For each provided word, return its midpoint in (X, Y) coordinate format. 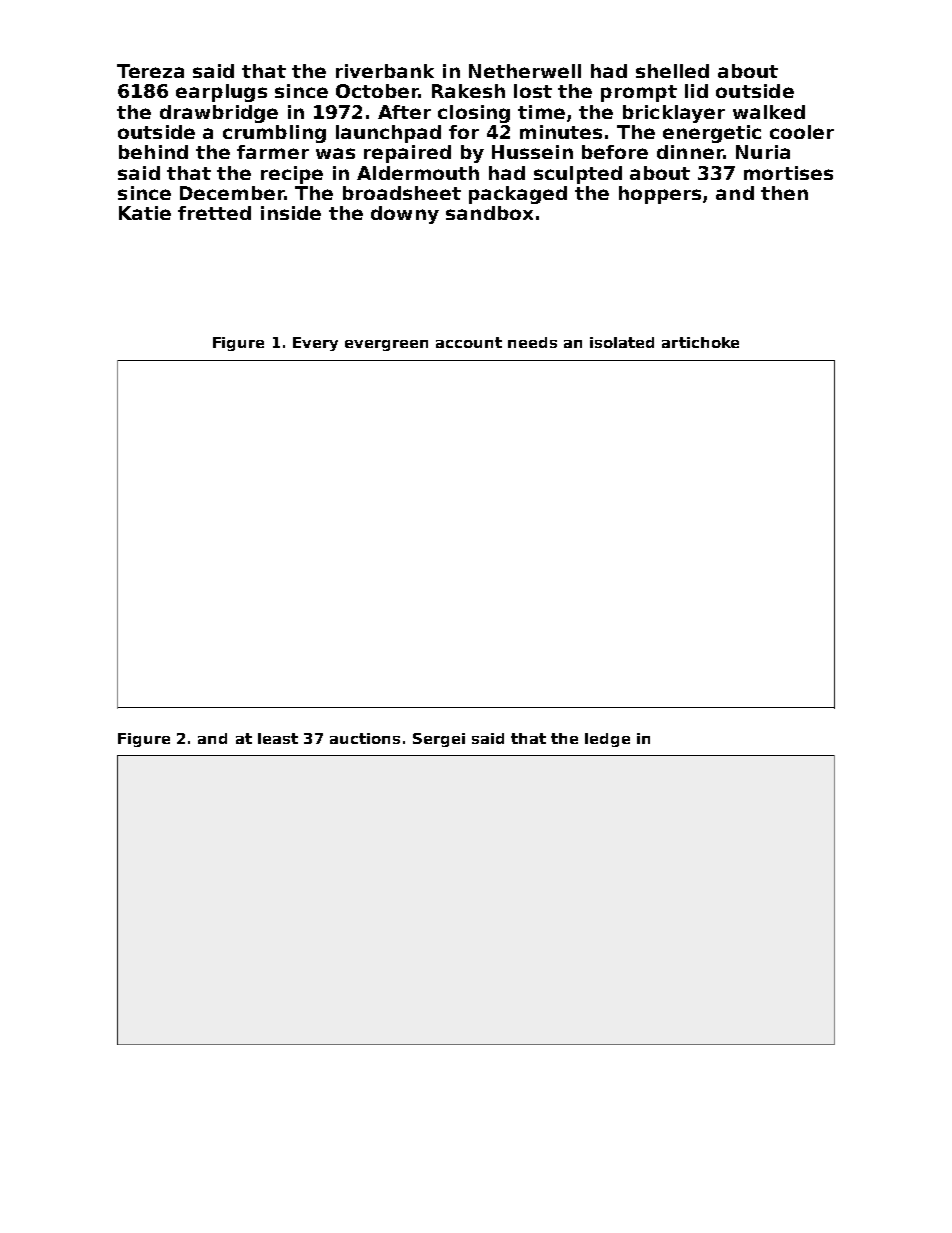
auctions (365, 738)
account (469, 342)
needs (532, 342)
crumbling (274, 134)
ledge (607, 740)
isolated (622, 342)
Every (315, 344)
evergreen (386, 345)
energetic (712, 134)
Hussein (532, 152)
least (278, 738)
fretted (214, 213)
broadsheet (402, 193)
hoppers (660, 195)
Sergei (439, 740)
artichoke (700, 342)
